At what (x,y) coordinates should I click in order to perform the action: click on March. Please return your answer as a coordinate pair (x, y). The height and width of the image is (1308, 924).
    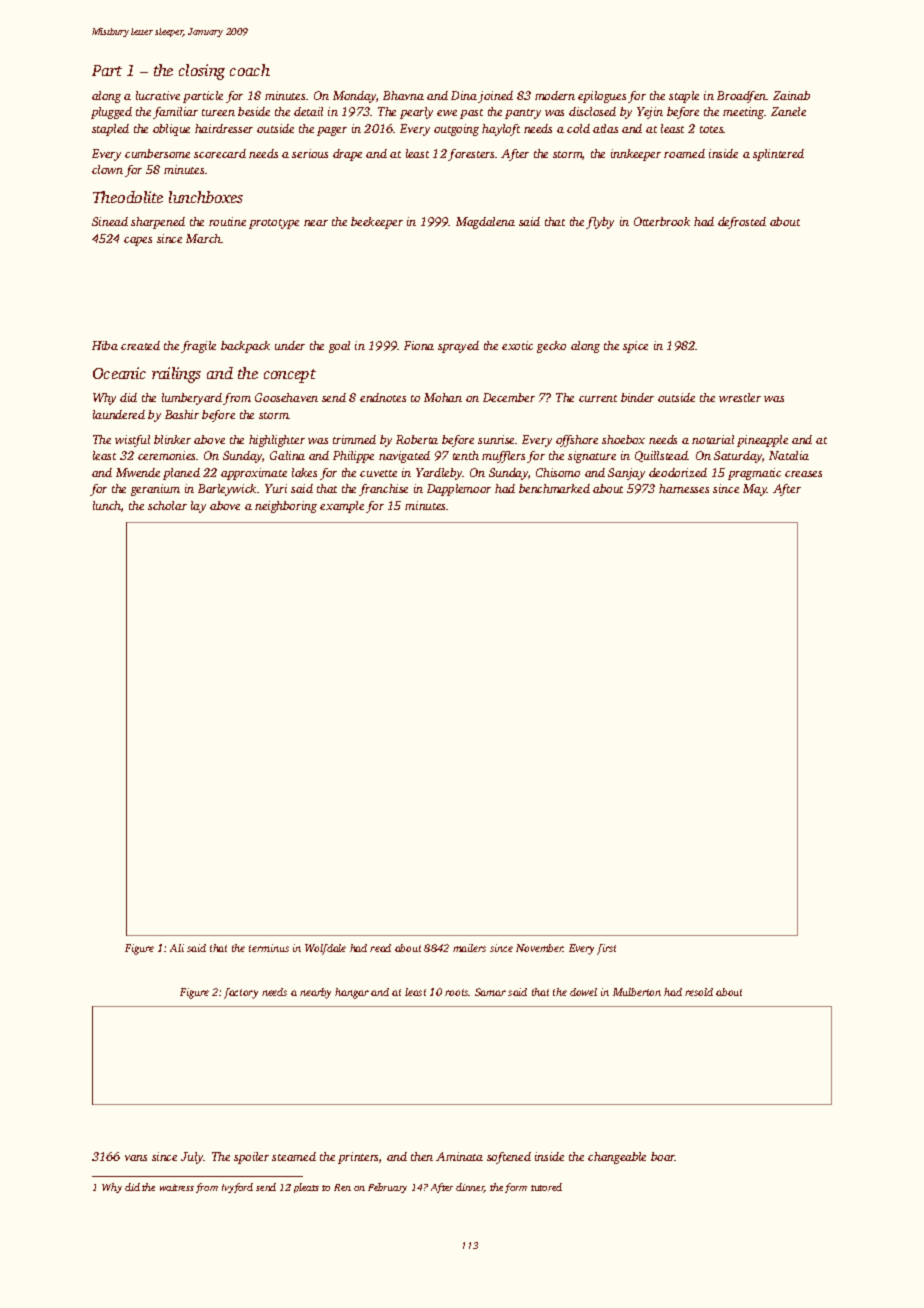
    Looking at the image, I should click on (204, 238).
